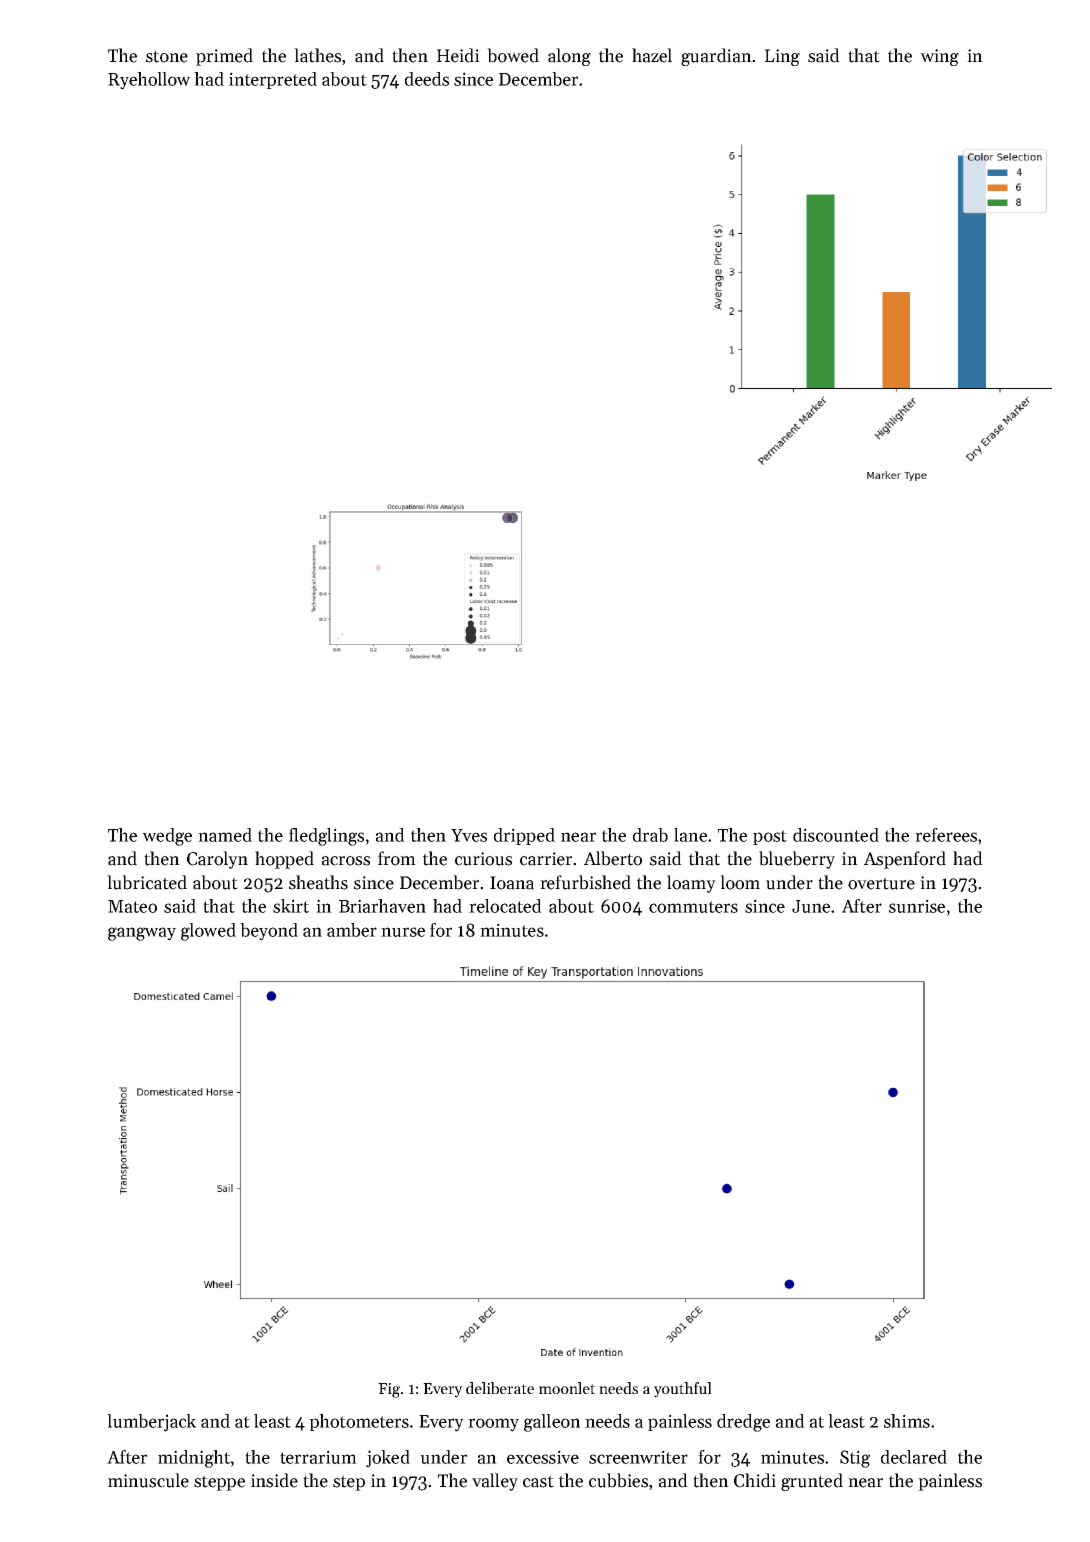  Describe the element at coordinates (797, 860) in the screenshot. I see `blueberry` at that location.
